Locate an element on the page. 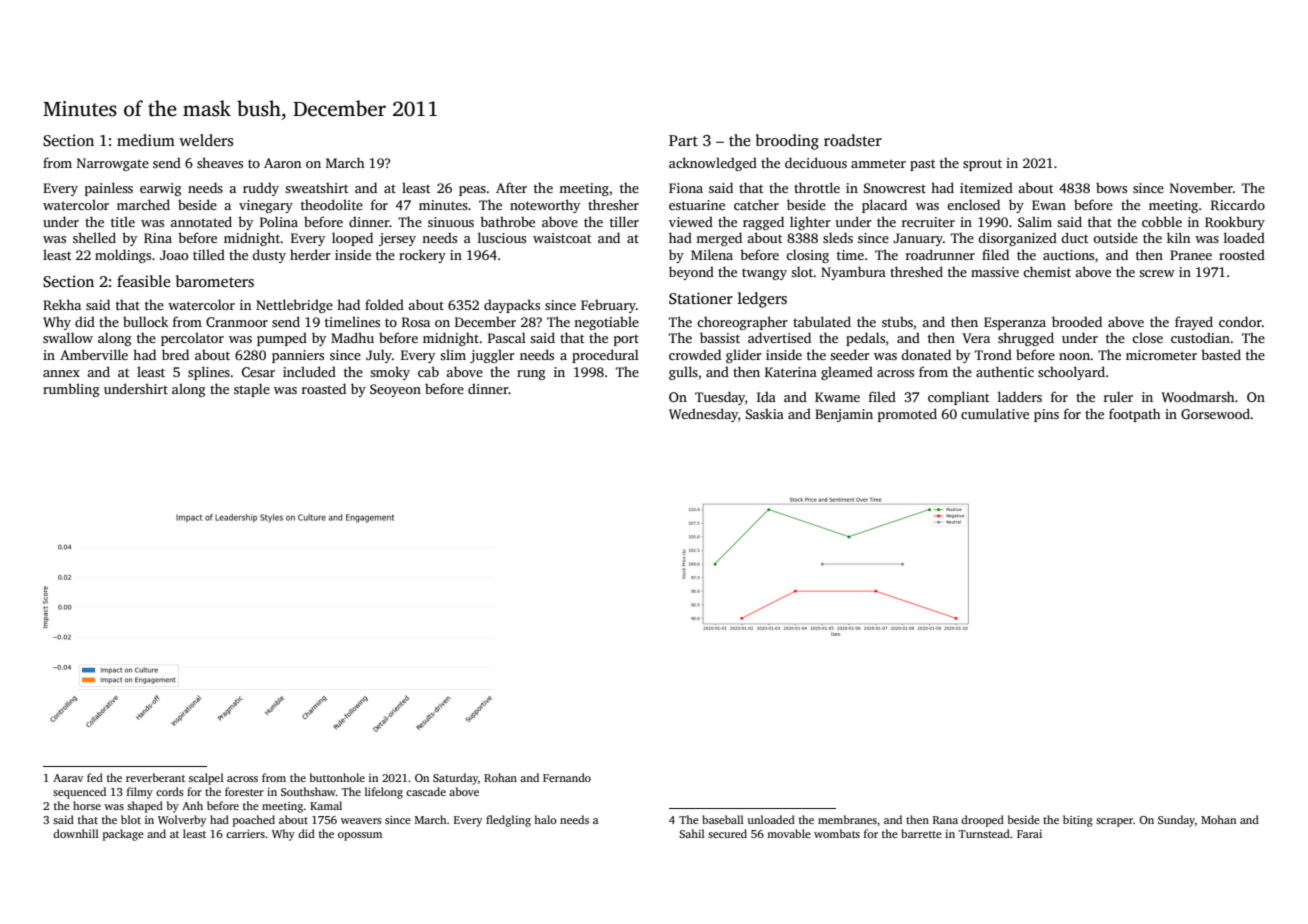 Image resolution: width=1308 pixels, height=924 pixels. Saskia is located at coordinates (765, 414).
